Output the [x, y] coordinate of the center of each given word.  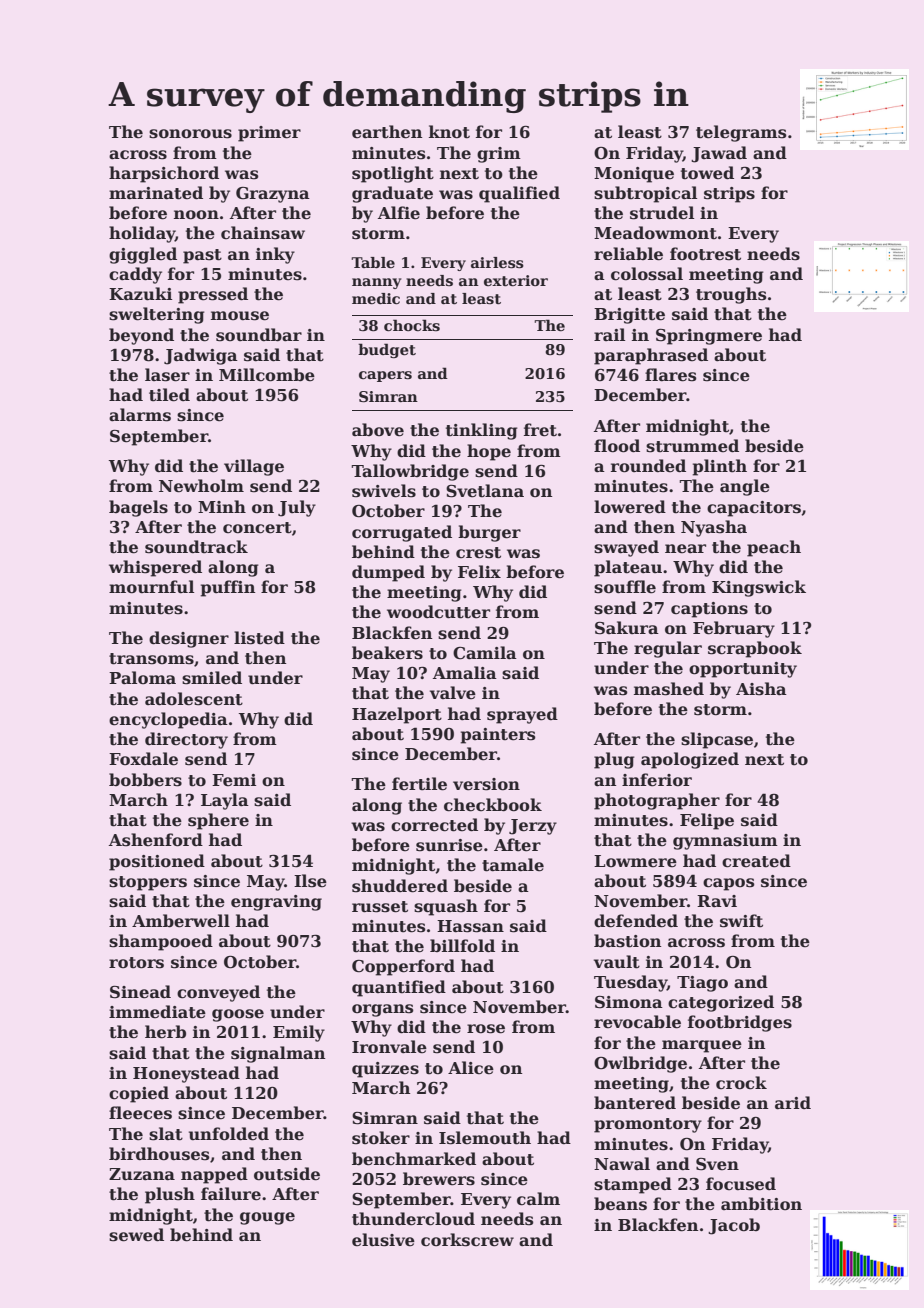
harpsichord [164, 174]
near [685, 548]
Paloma [142, 677]
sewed [136, 1235]
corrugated [402, 533]
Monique [634, 175]
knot [449, 132]
